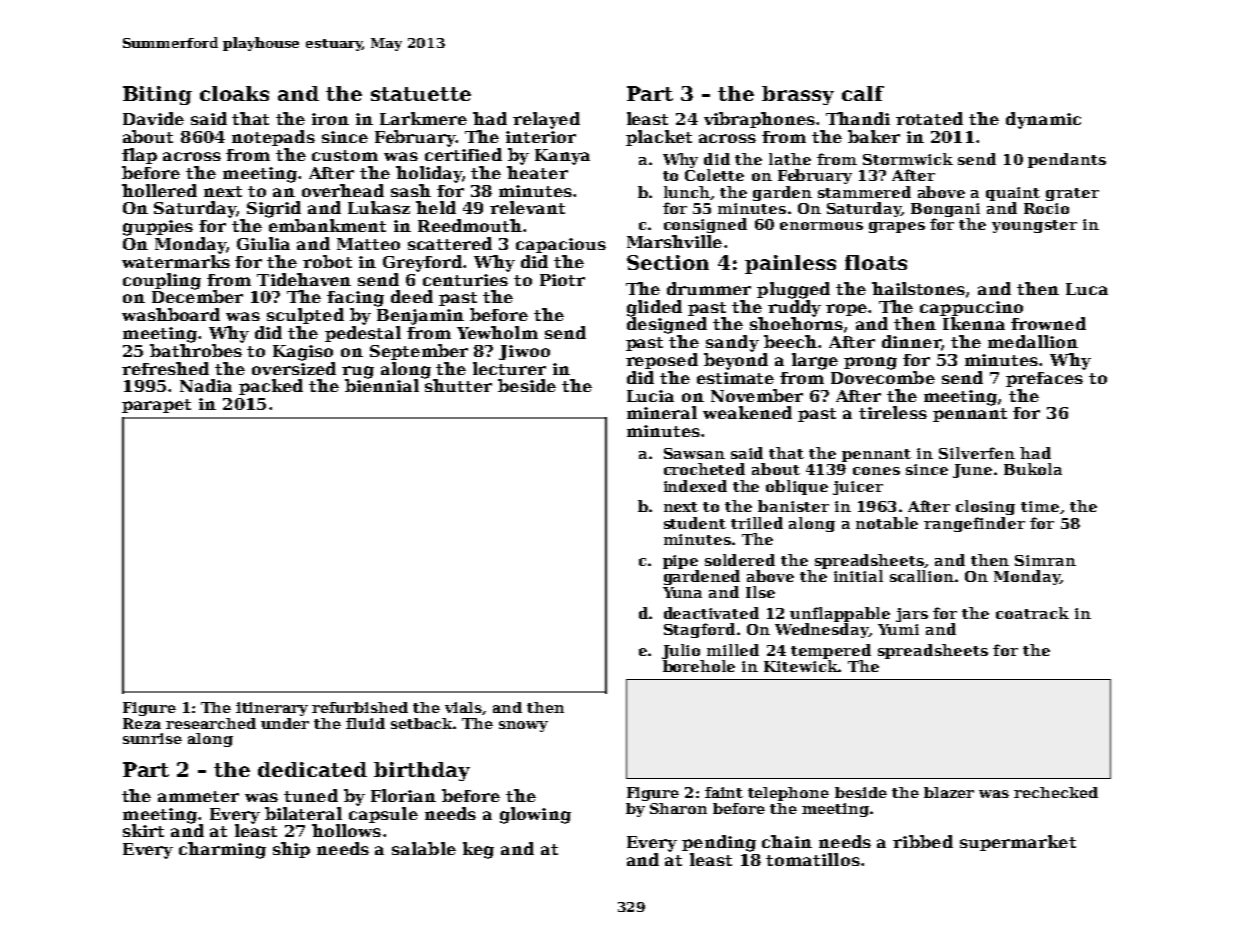 The height and width of the screenshot is (952, 1233). I want to click on bilateral, so click(303, 813).
